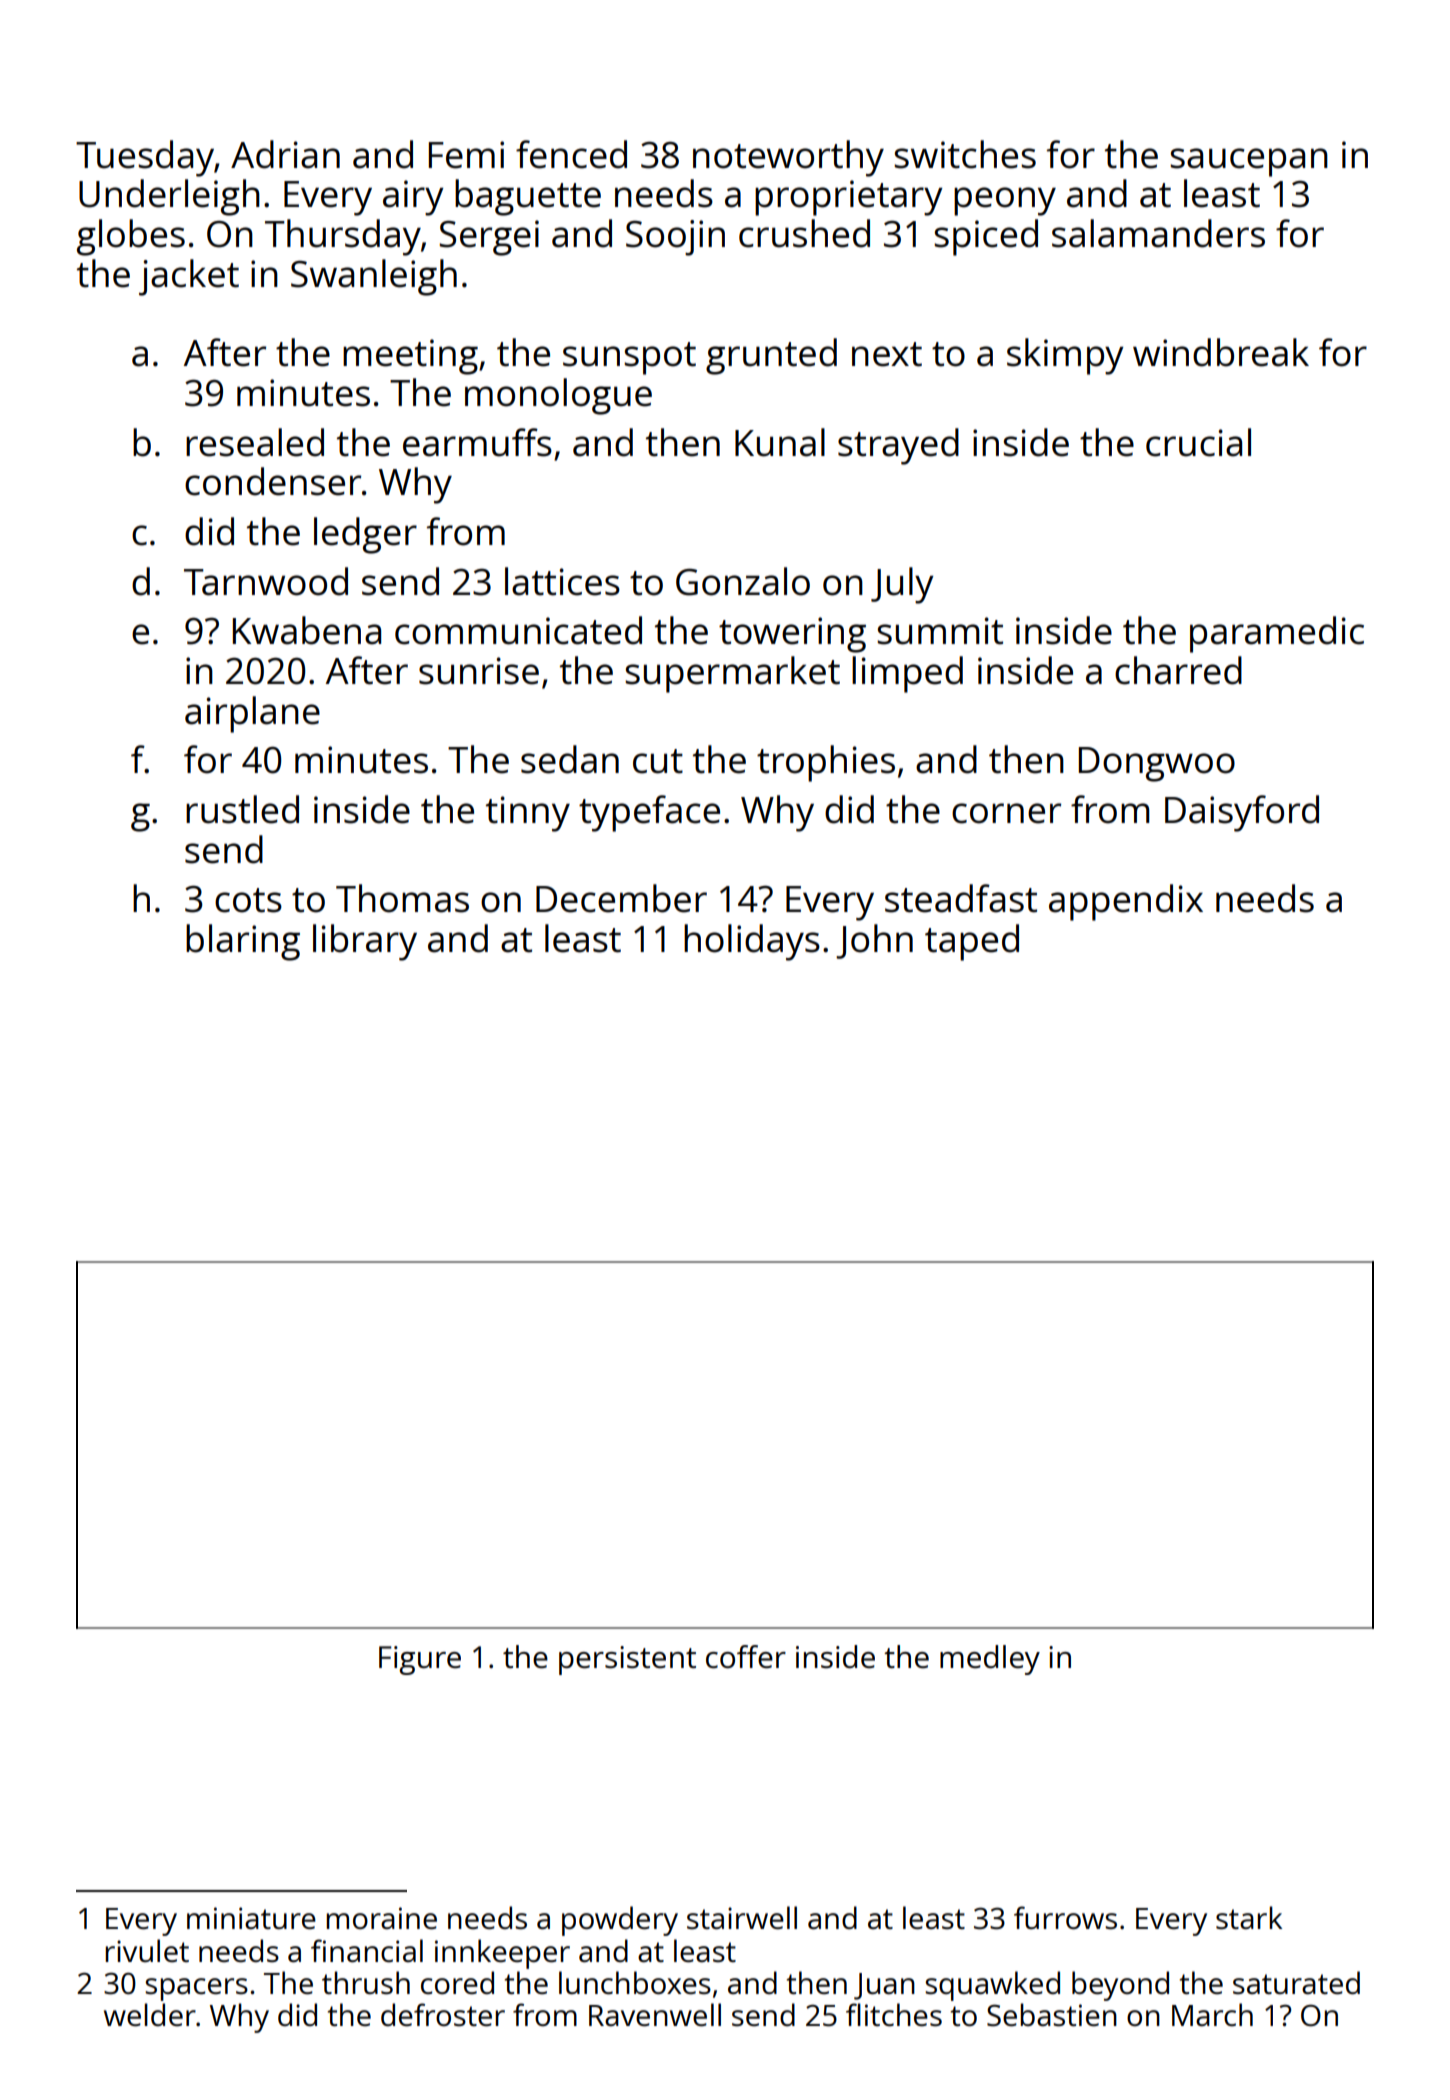  What do you see at coordinates (518, 630) in the screenshot?
I see `communicated` at bounding box center [518, 630].
